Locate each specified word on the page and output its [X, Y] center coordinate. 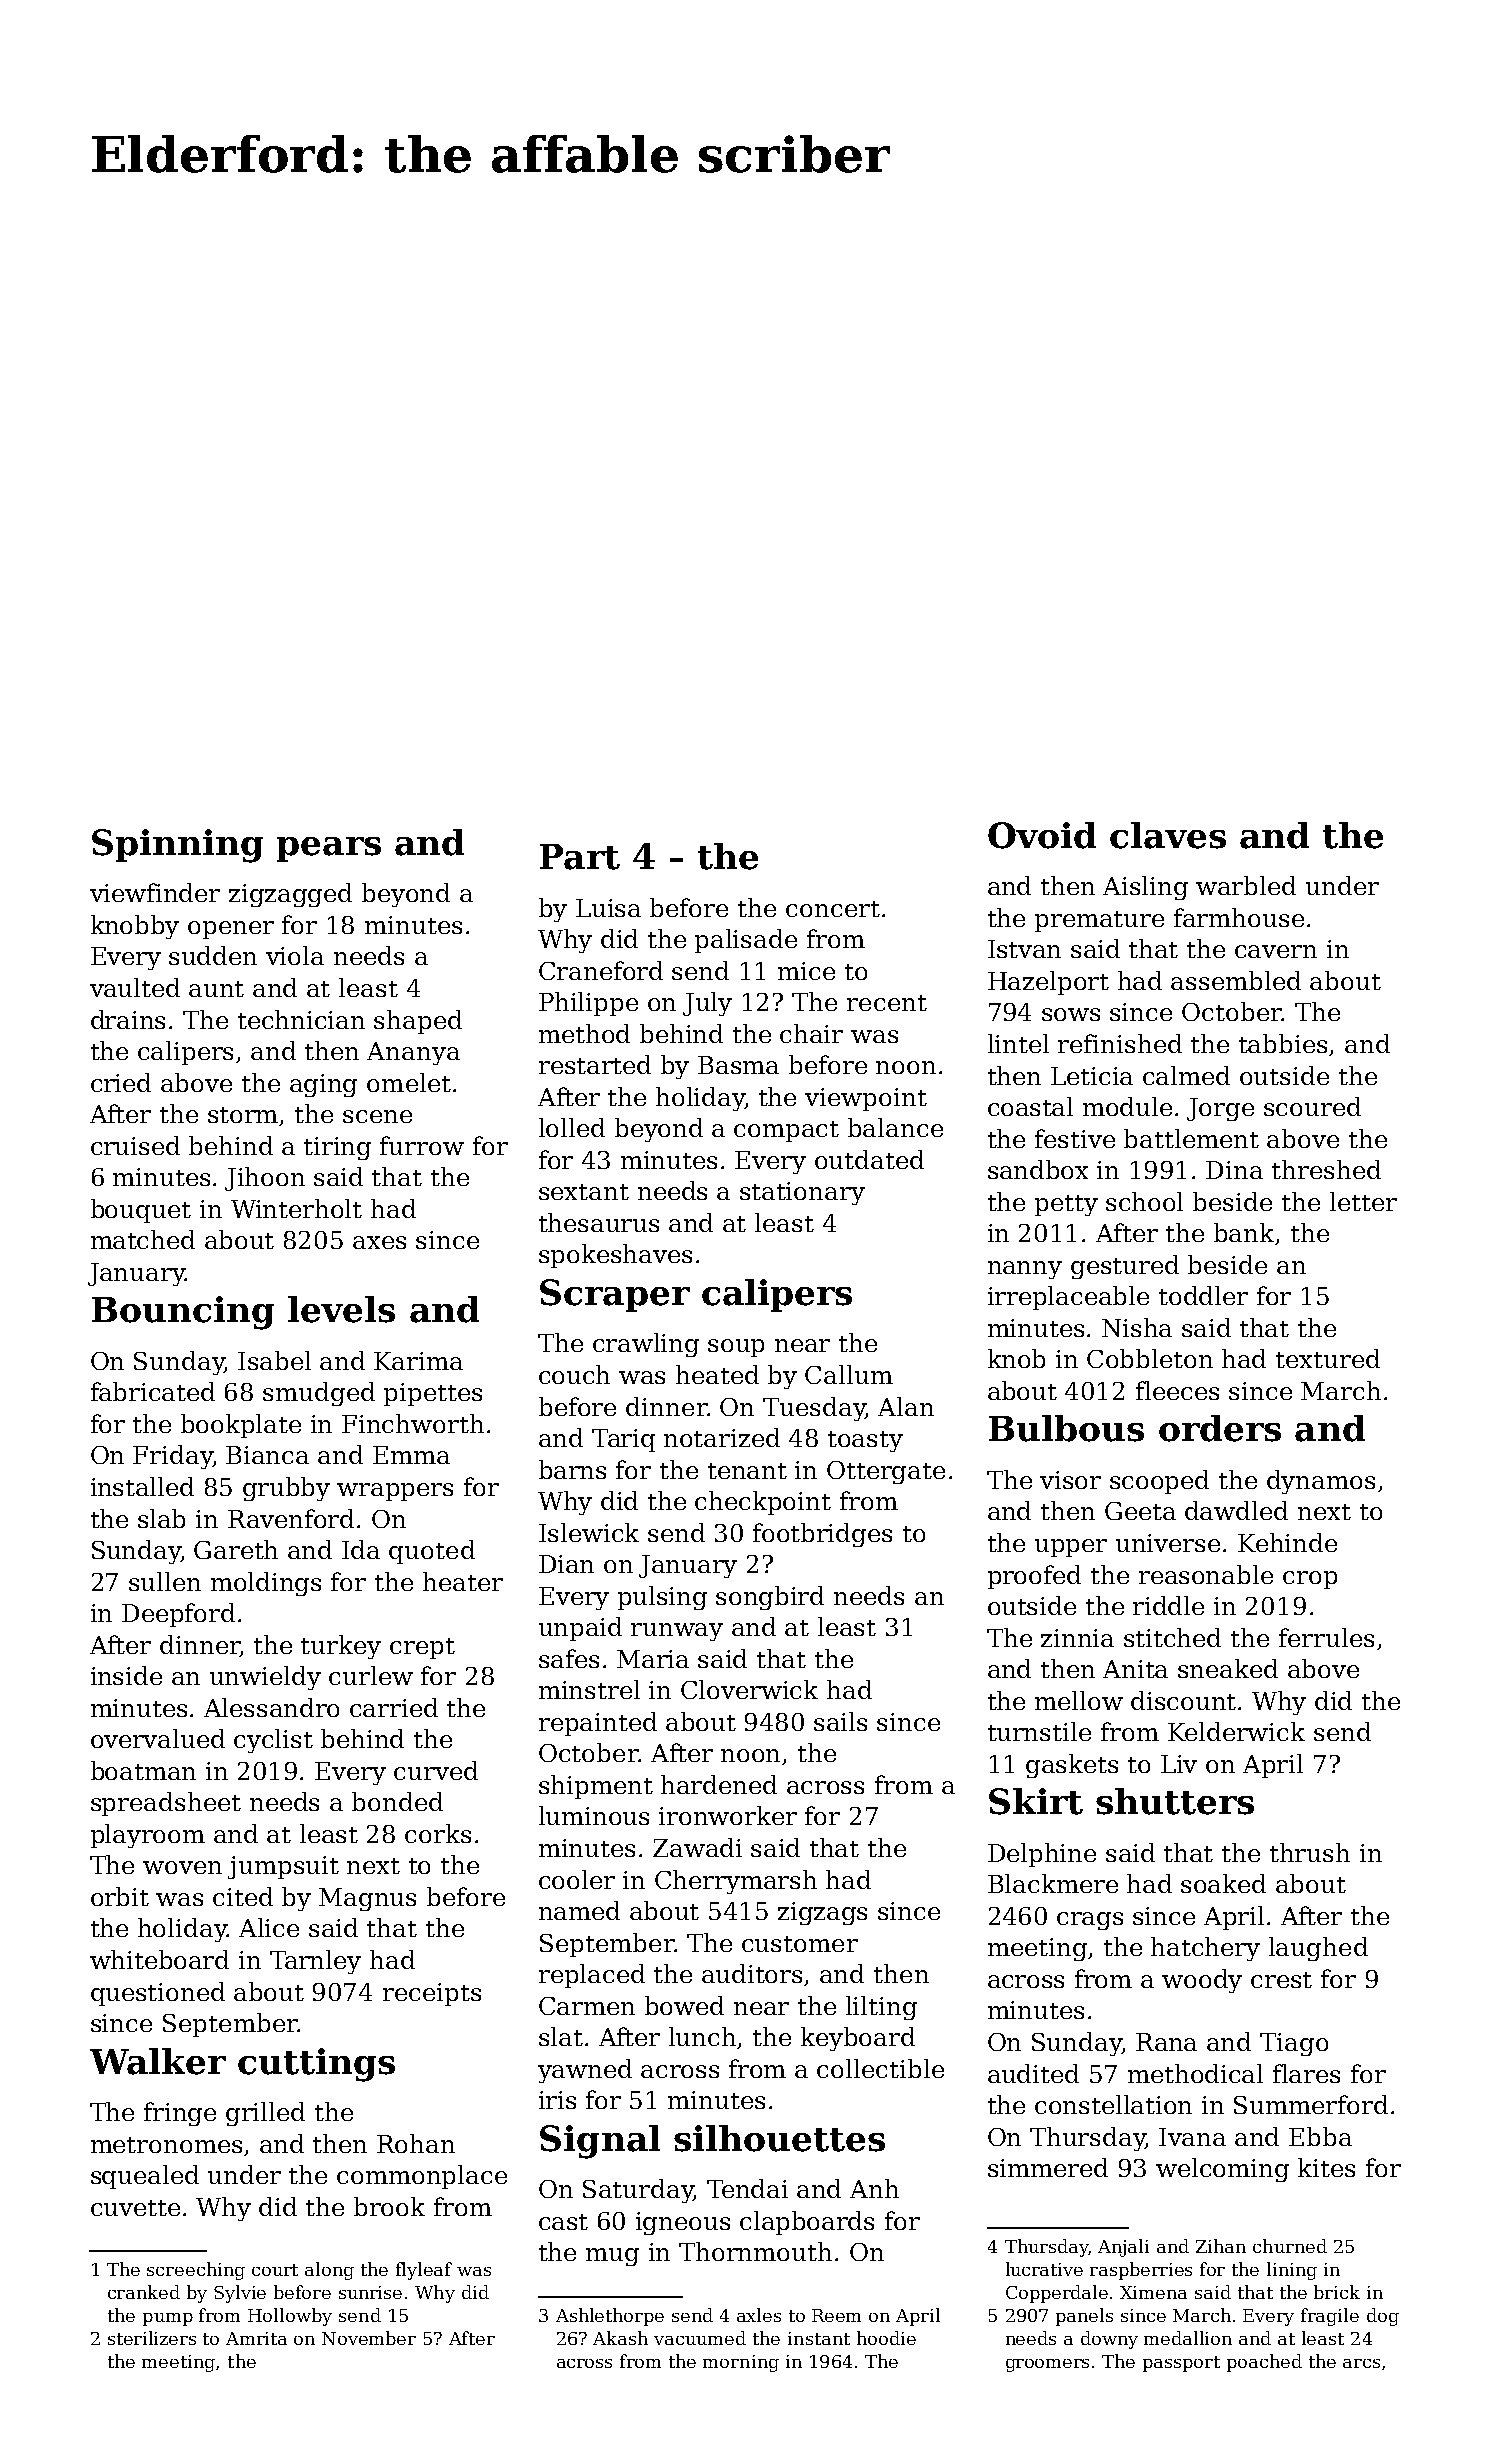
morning [741, 2363]
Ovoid [1042, 835]
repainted [598, 1724]
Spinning [177, 846]
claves [1168, 835]
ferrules [1326, 1637]
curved [436, 1770]
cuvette [135, 2208]
